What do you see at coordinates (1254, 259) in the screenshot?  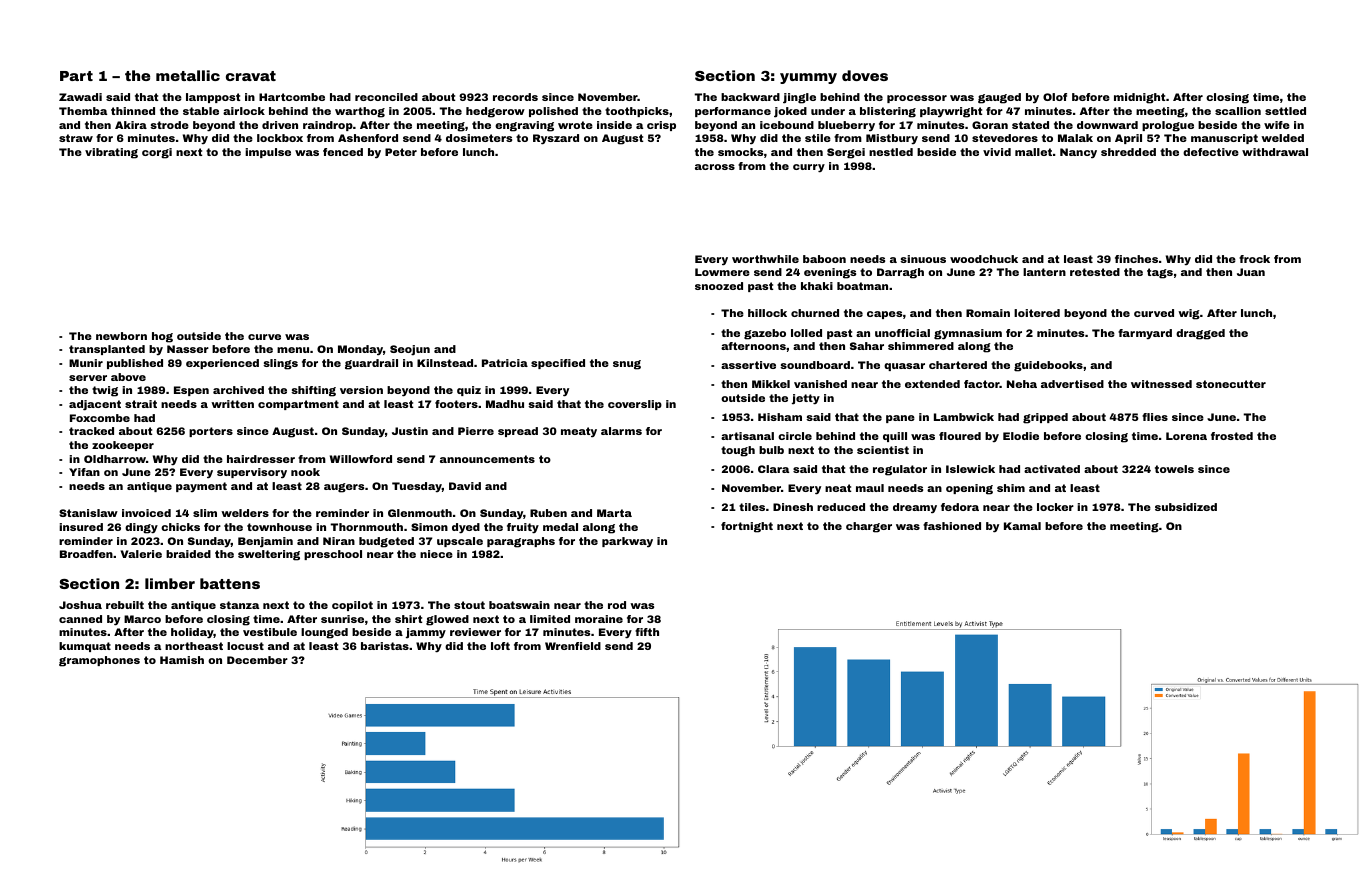 I see `frock` at bounding box center [1254, 259].
